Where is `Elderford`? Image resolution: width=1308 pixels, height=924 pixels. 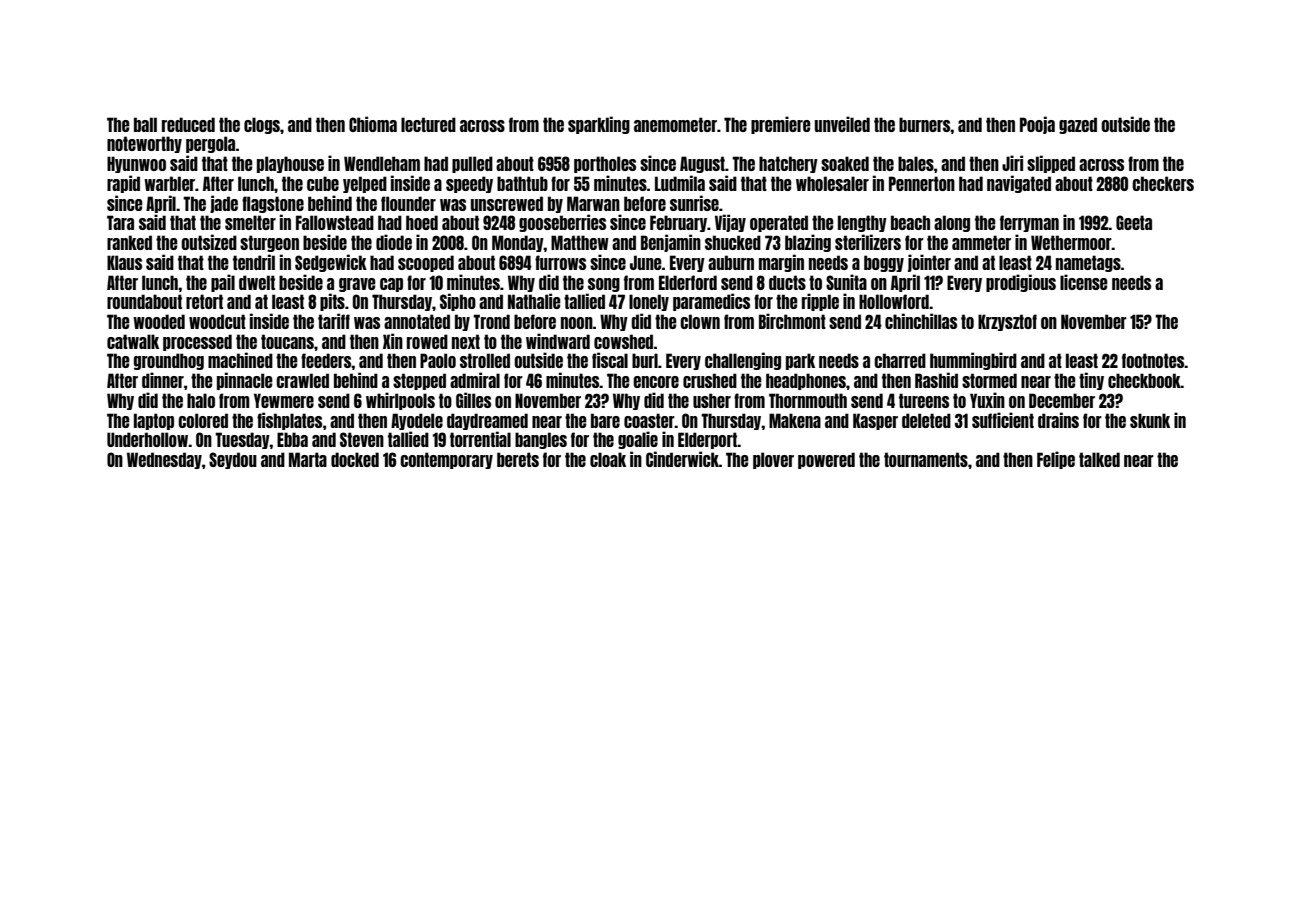 Elderford is located at coordinates (688, 282).
